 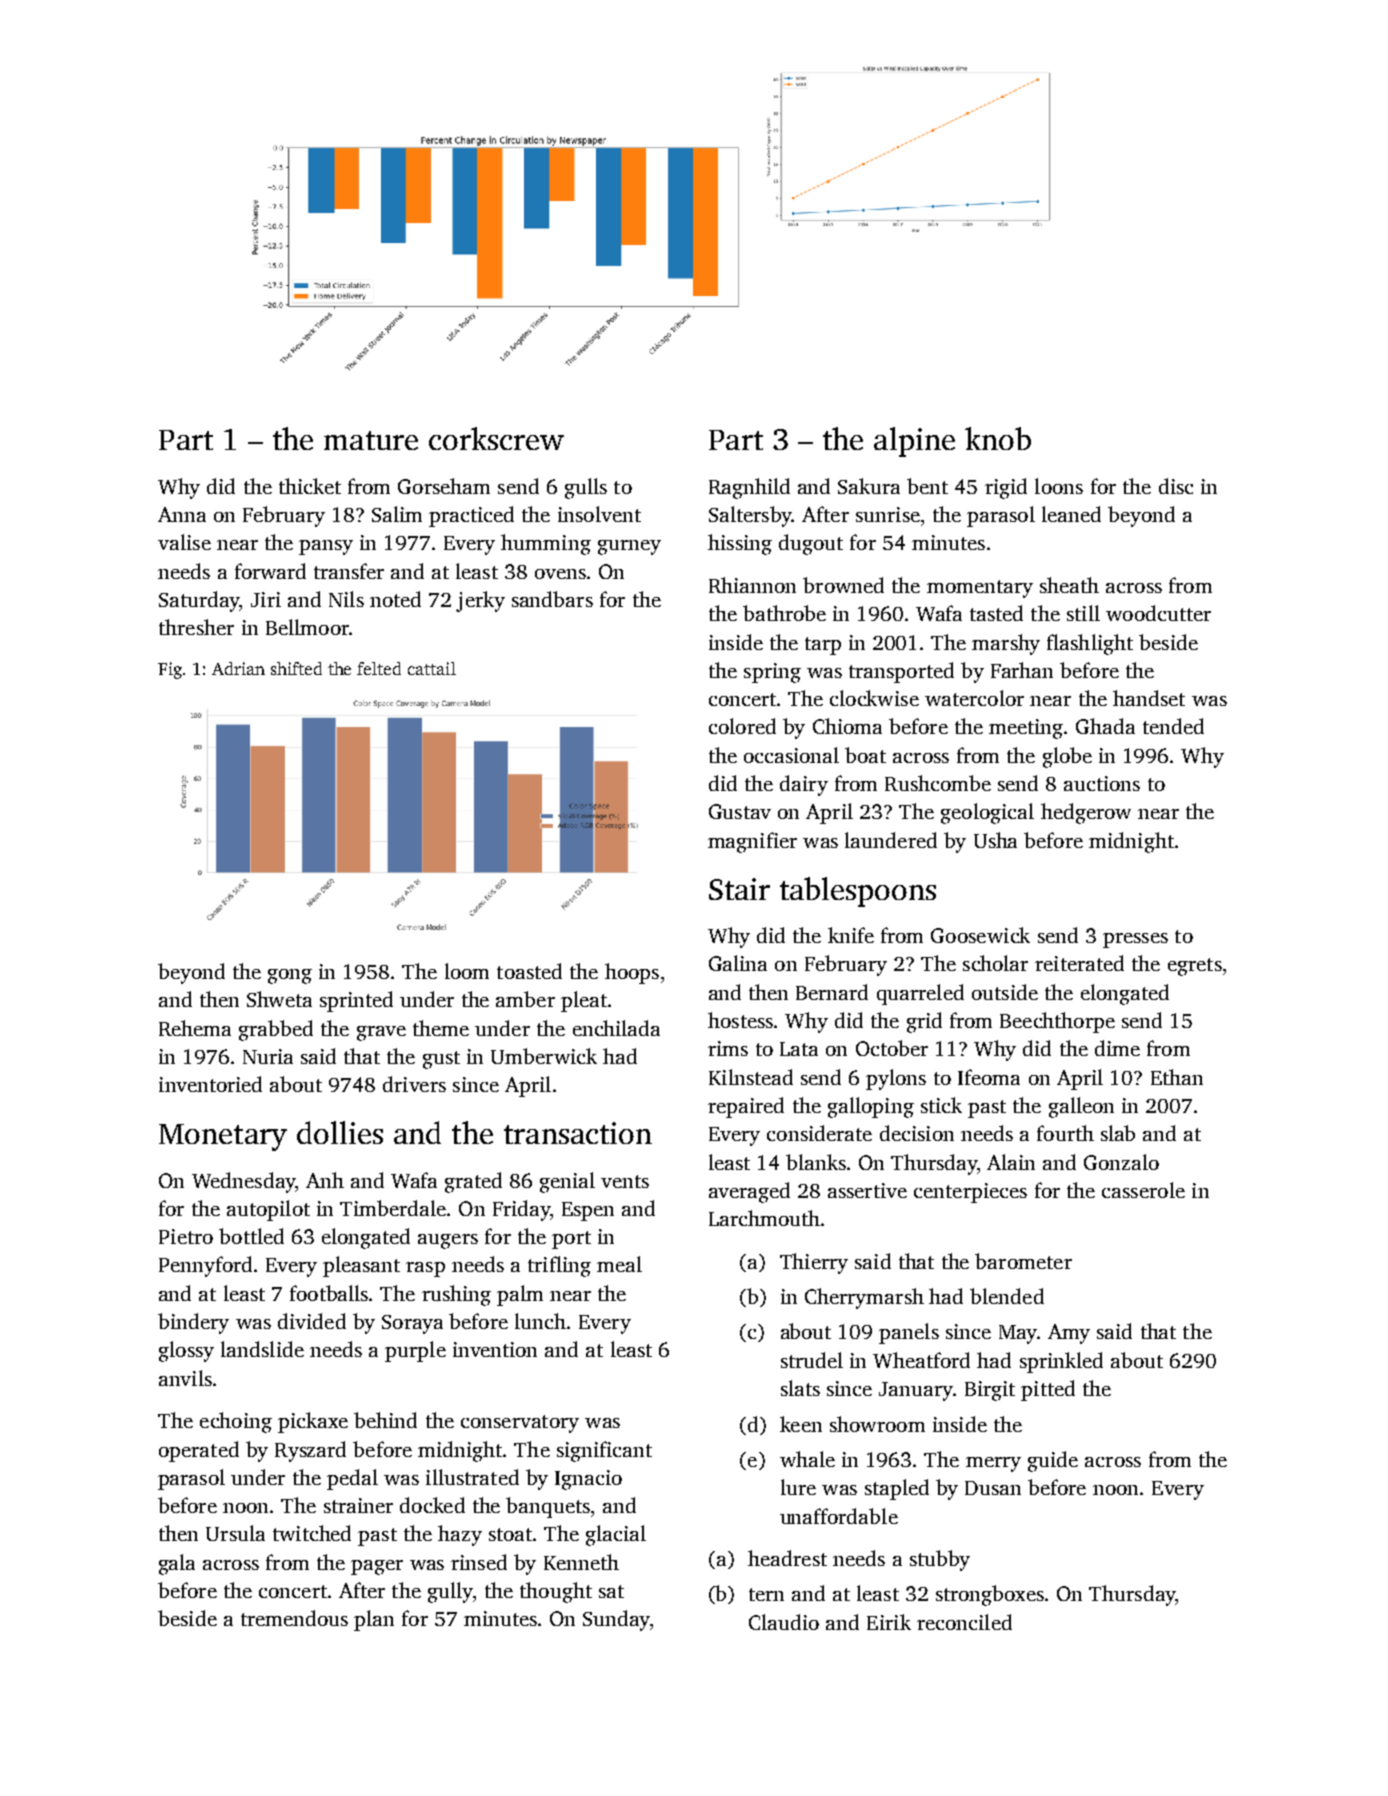 I want to click on occasional, so click(x=791, y=755).
